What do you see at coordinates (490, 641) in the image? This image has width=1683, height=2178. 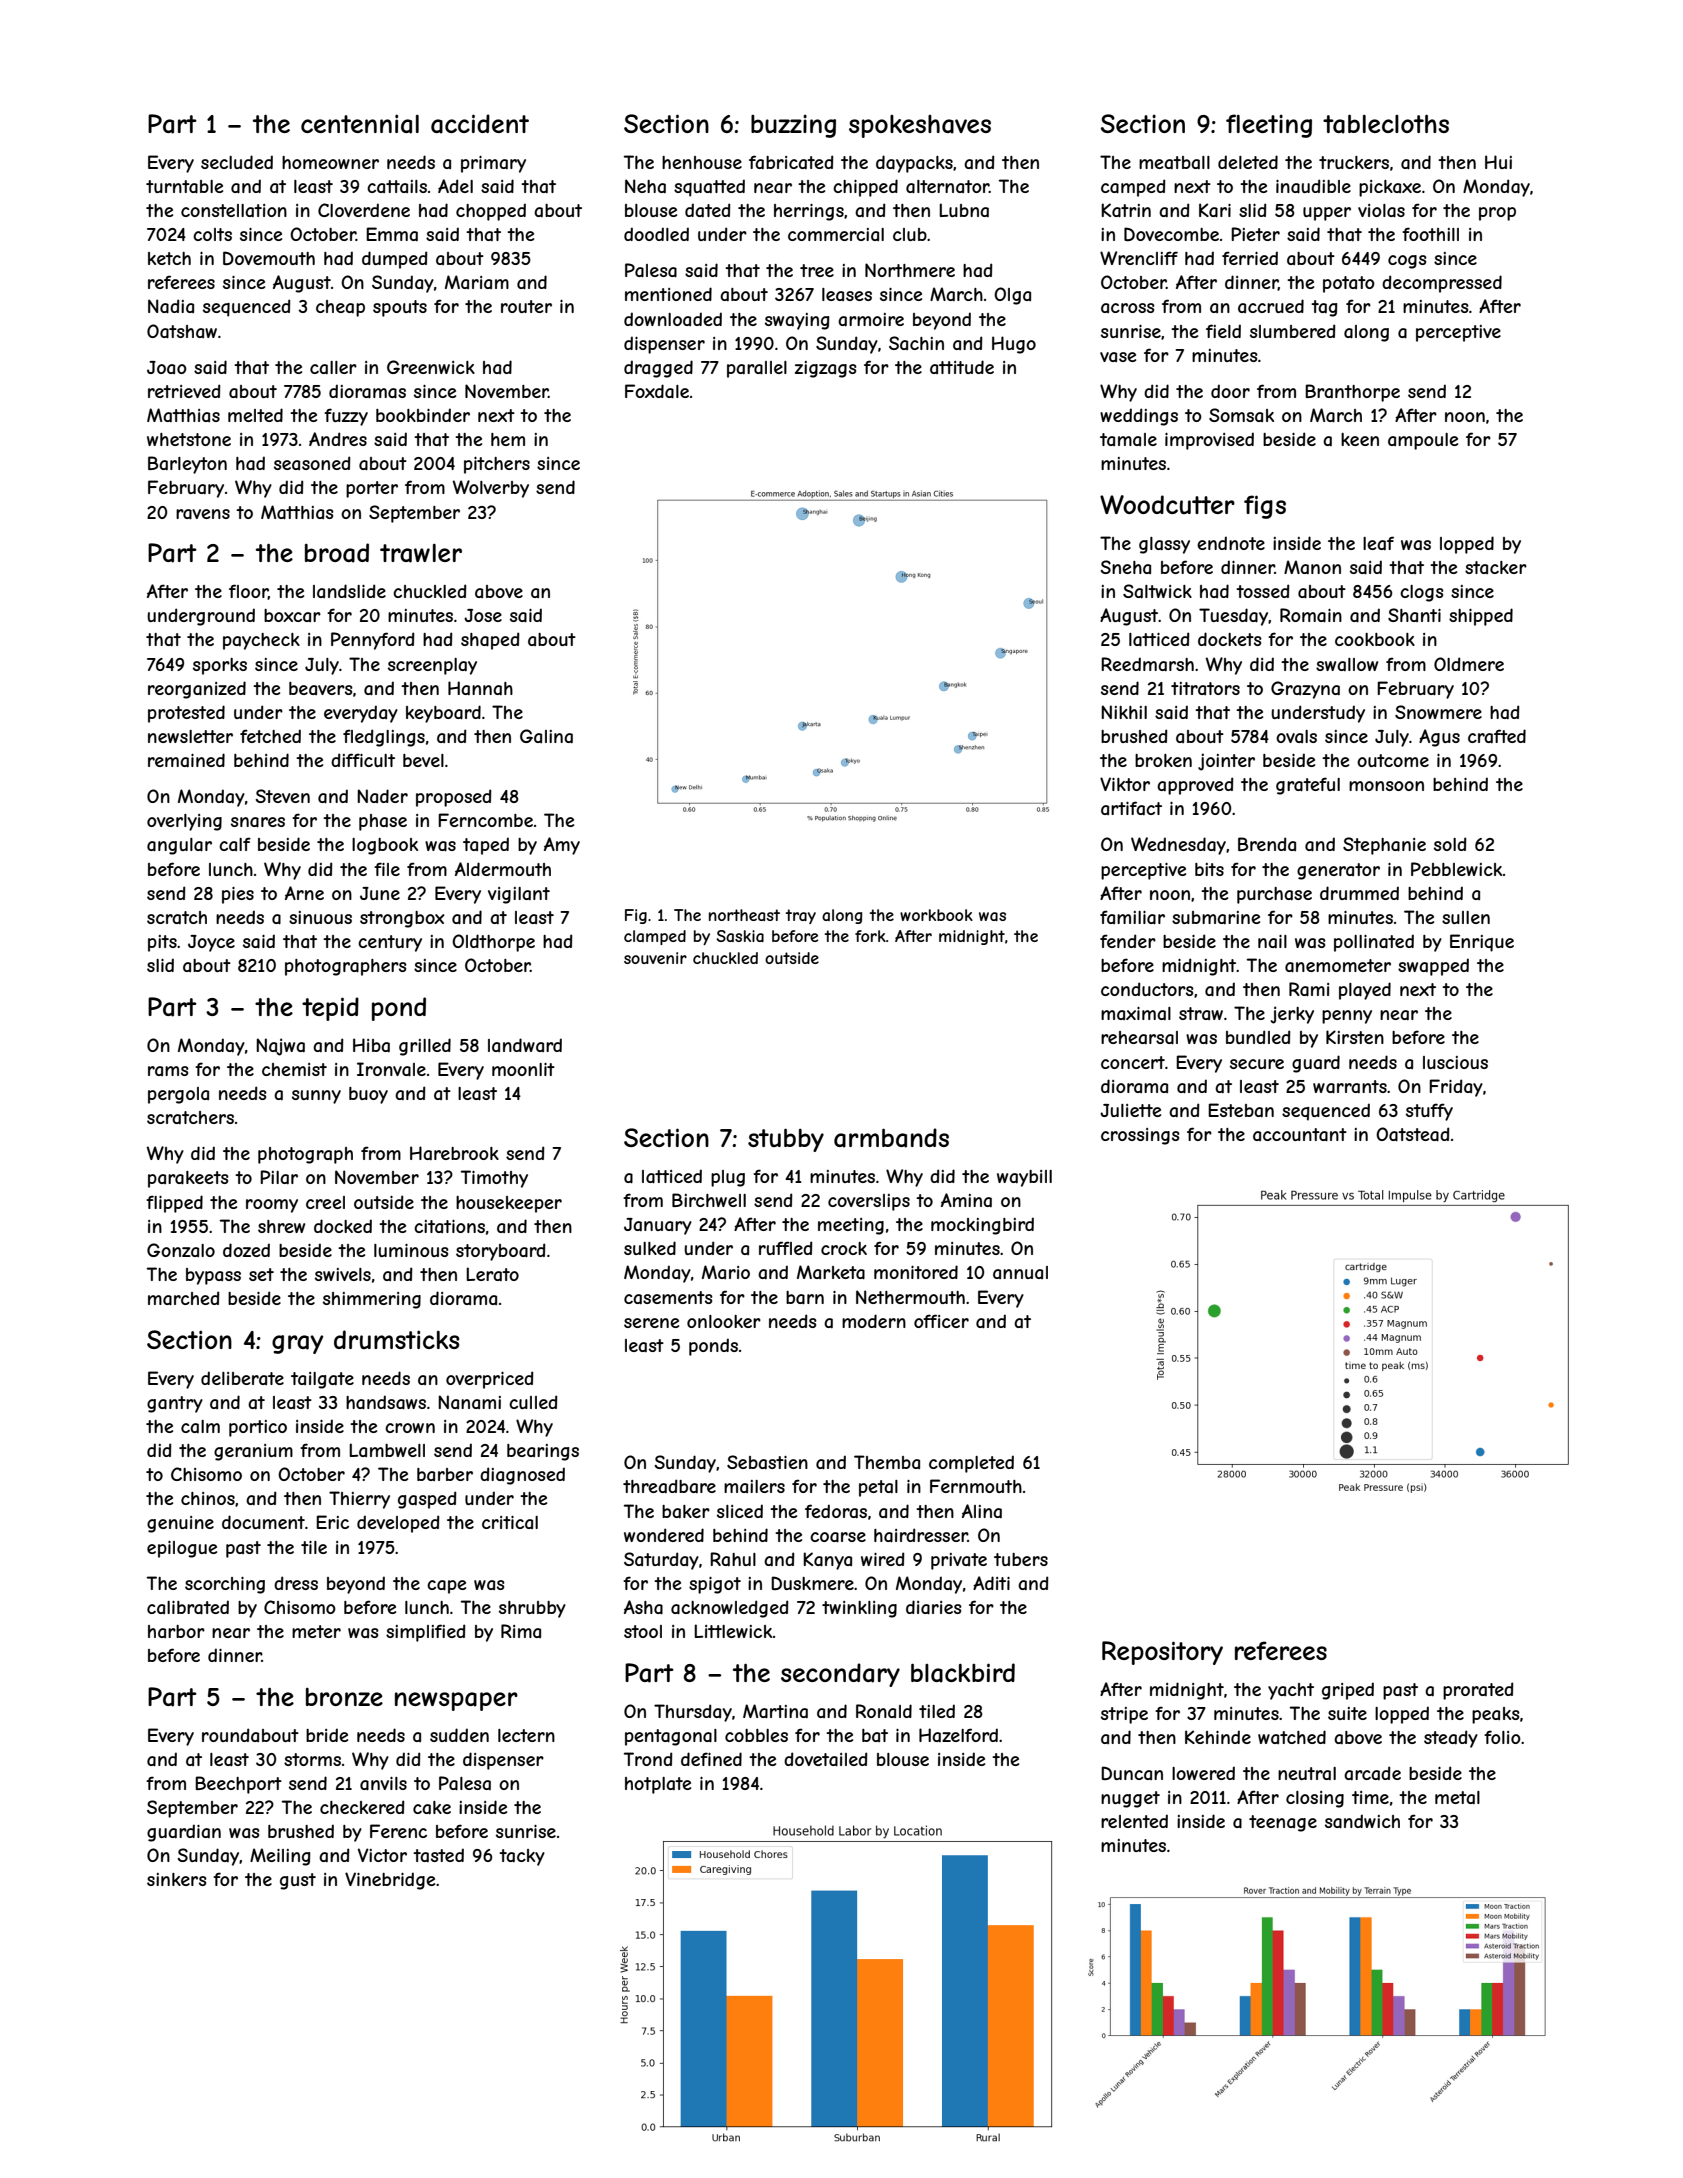 I see `shaped` at bounding box center [490, 641].
